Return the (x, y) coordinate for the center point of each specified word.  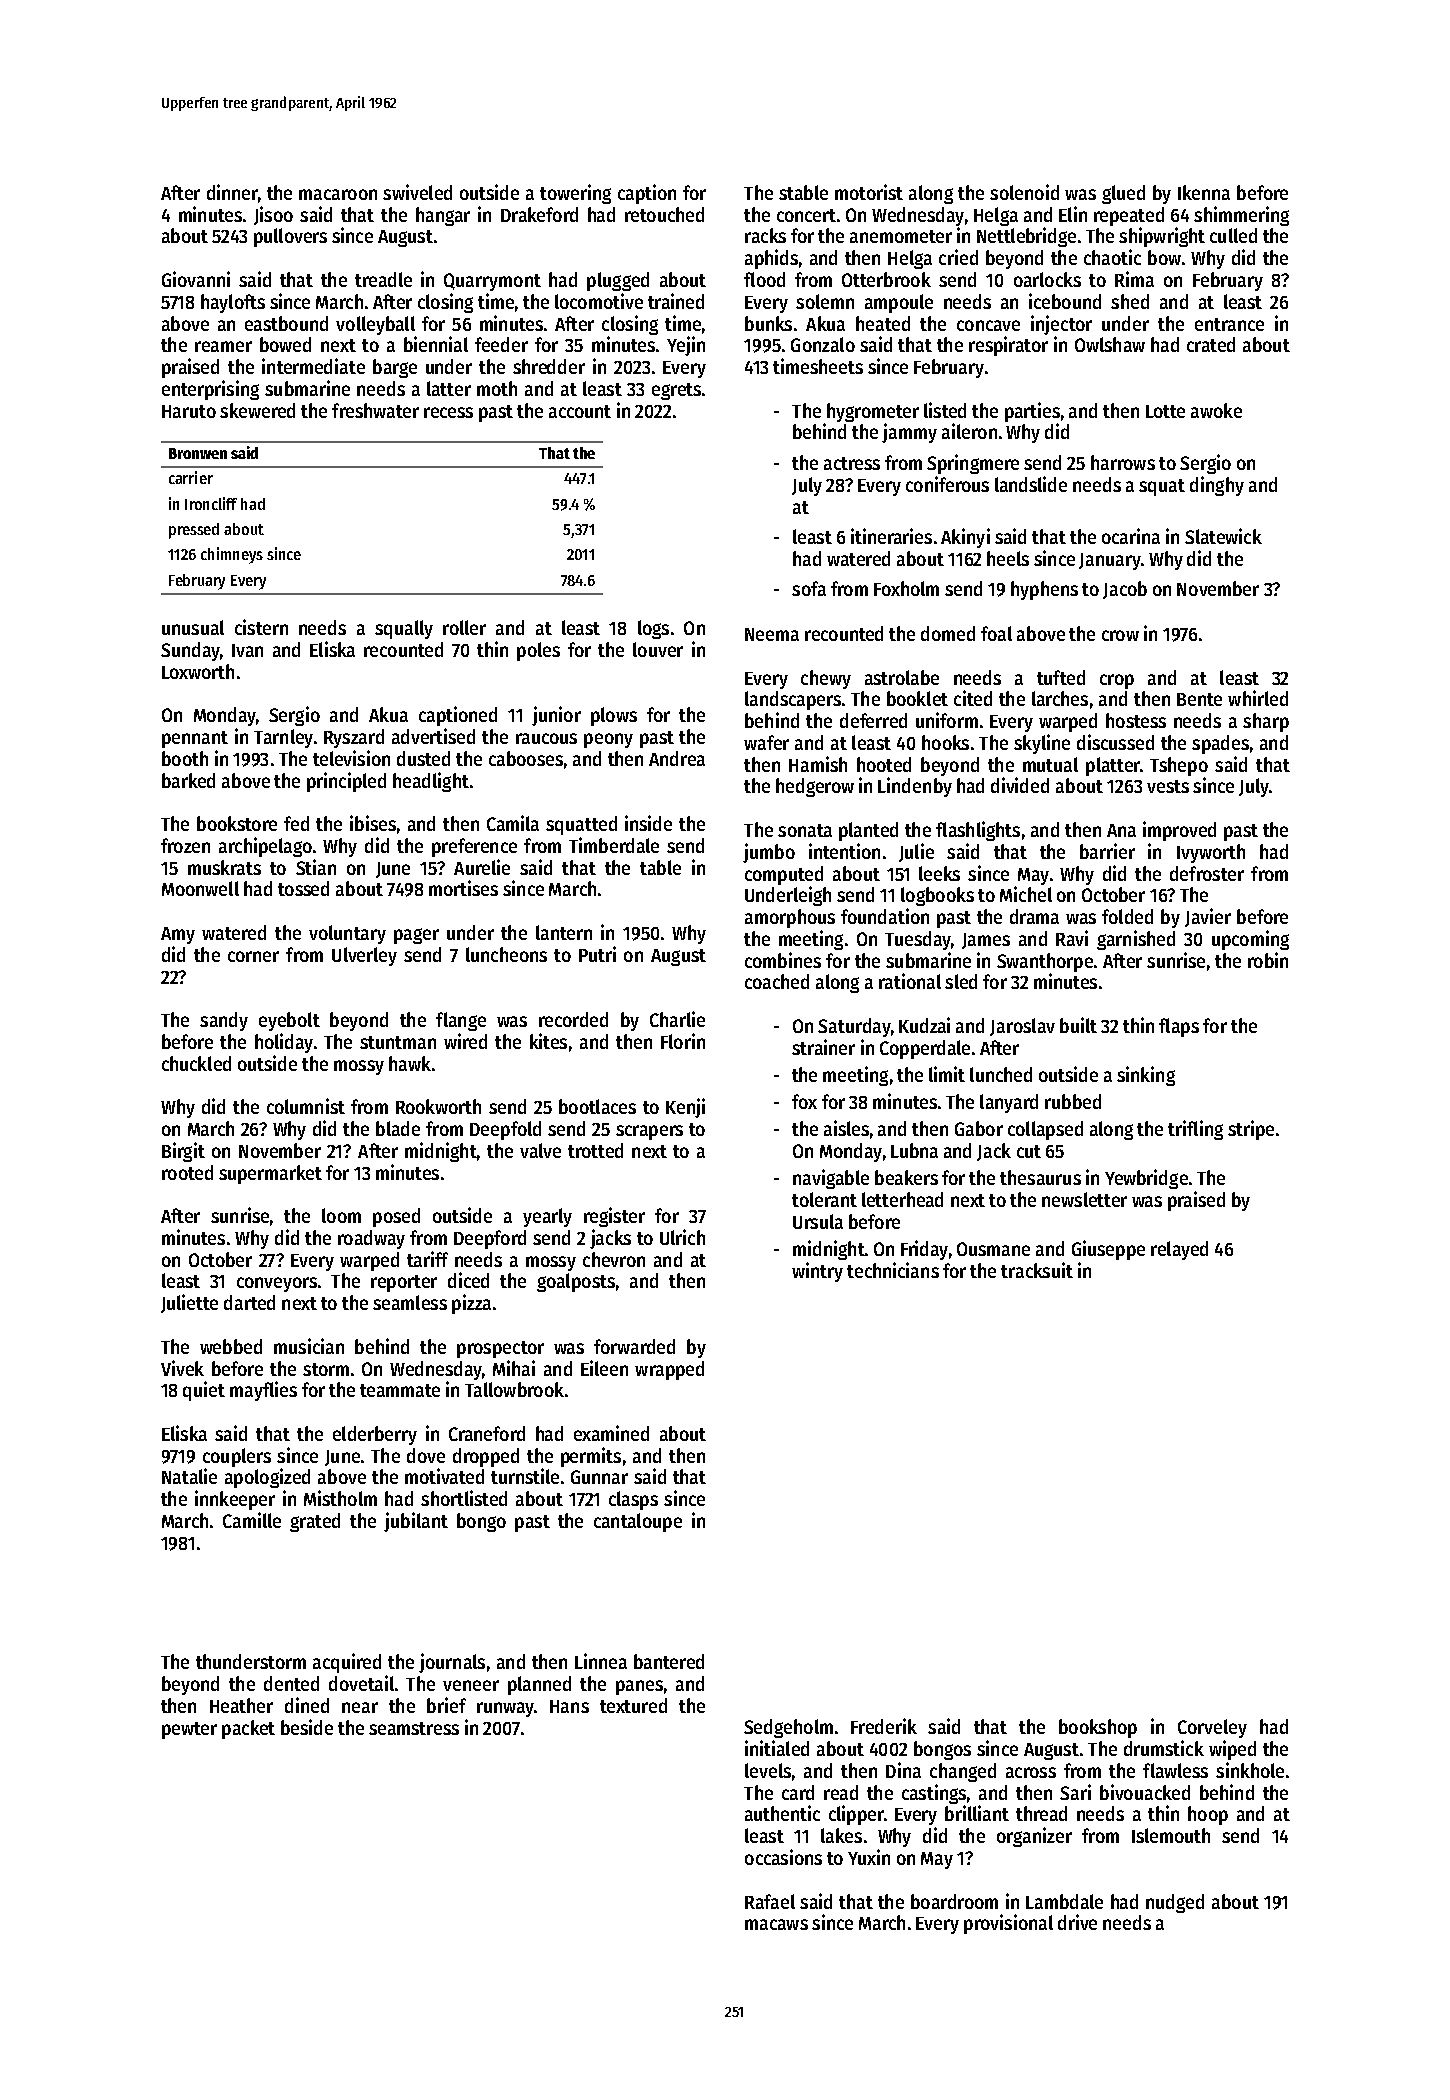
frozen (185, 845)
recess (448, 412)
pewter (189, 1730)
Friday (924, 1250)
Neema (772, 634)
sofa (809, 588)
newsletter (1084, 1199)
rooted (187, 1172)
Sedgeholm (788, 1728)
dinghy (1217, 486)
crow (1120, 635)
